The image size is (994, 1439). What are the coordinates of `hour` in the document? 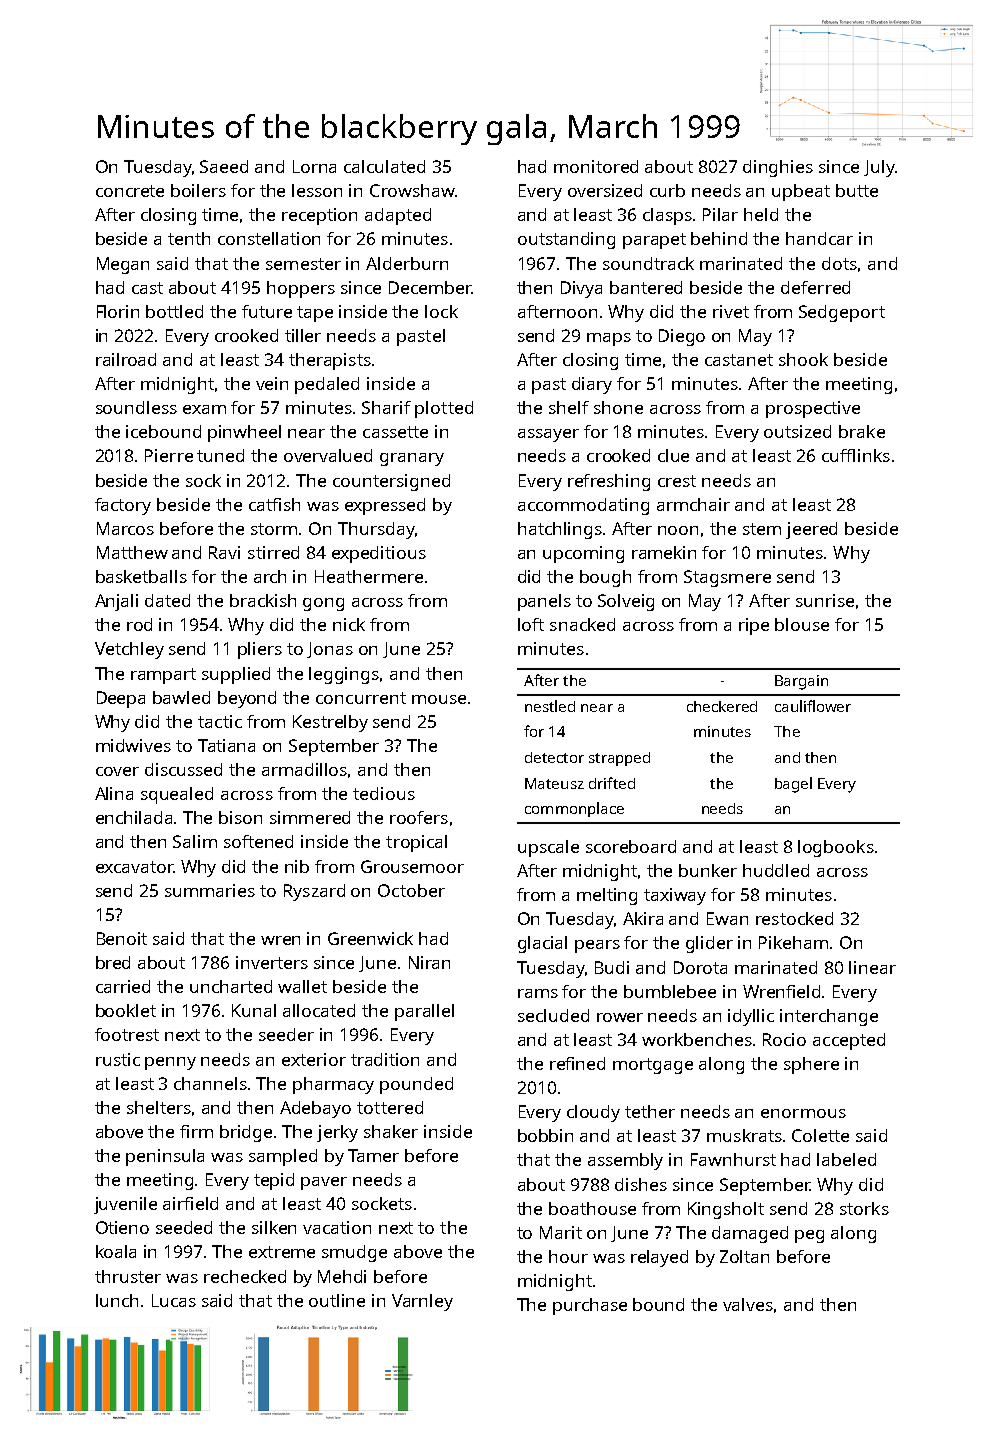 It's located at (568, 1256).
